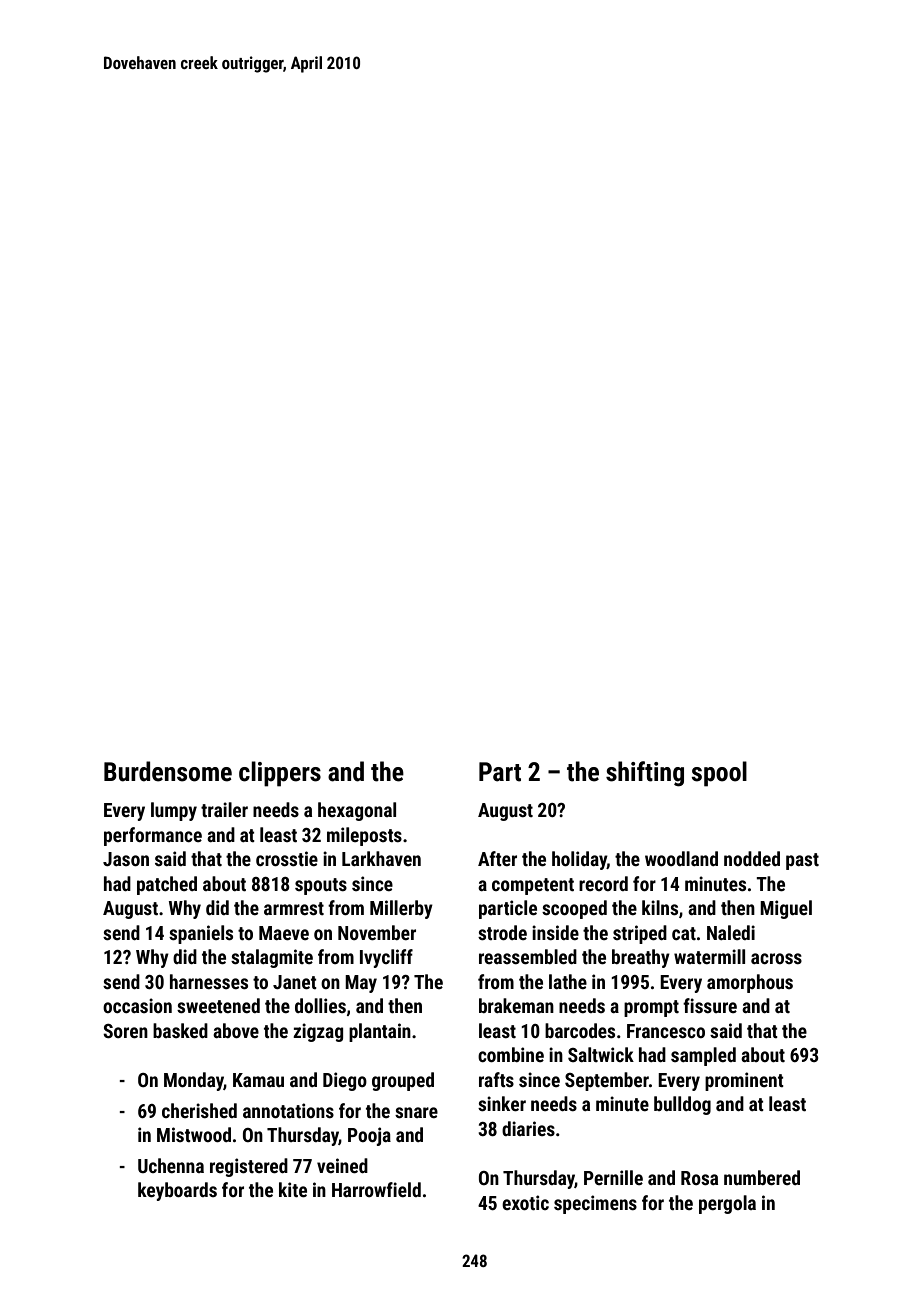 The width and height of the screenshot is (924, 1314). Describe the element at coordinates (218, 1005) in the screenshot. I see `sweetened` at that location.
